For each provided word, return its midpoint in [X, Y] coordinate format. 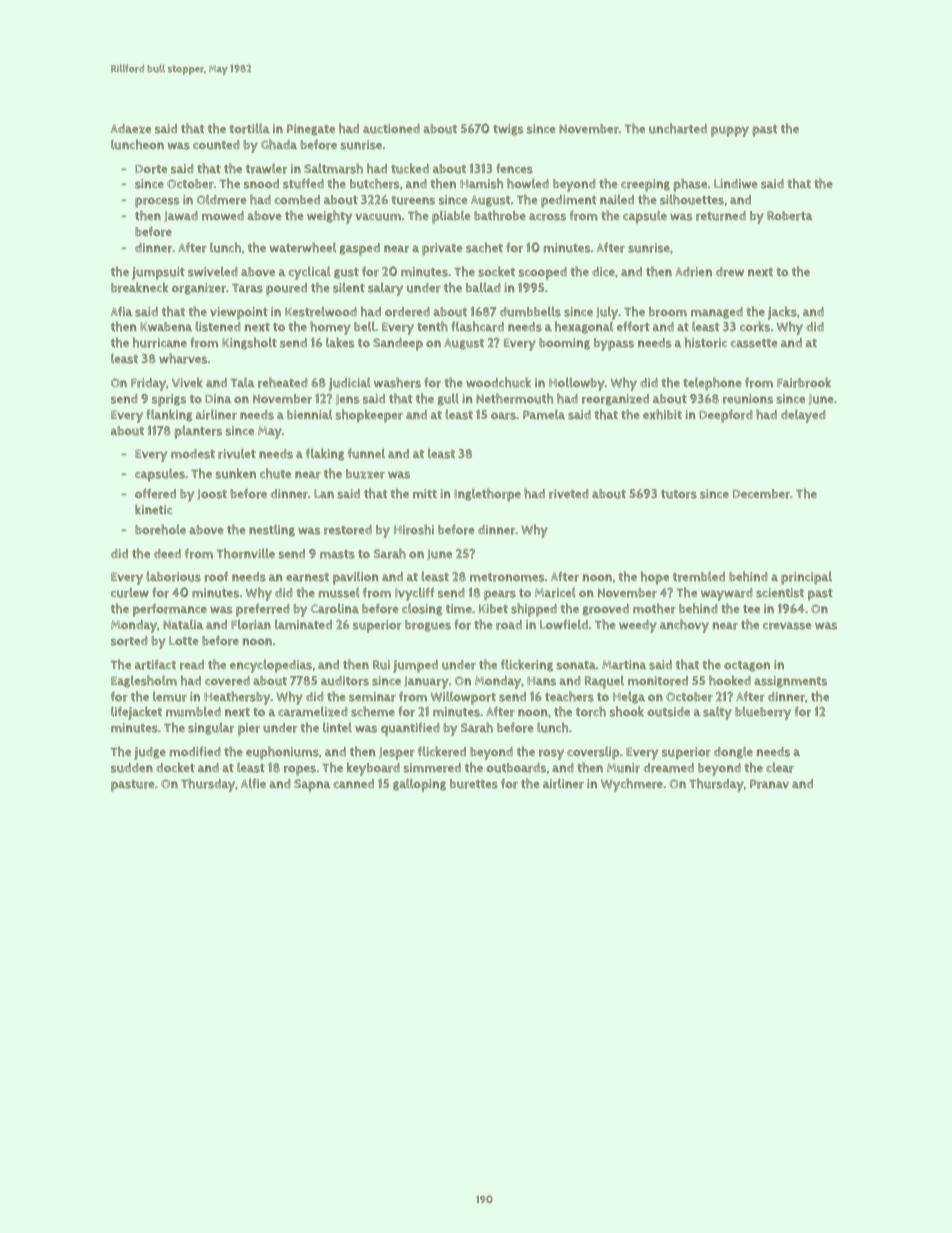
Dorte [151, 169]
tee [751, 609]
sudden [132, 768]
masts [337, 554]
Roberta [790, 216]
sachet [484, 247]
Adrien [693, 272]
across [547, 217]
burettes [474, 784]
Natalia [183, 624]
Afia [121, 311]
